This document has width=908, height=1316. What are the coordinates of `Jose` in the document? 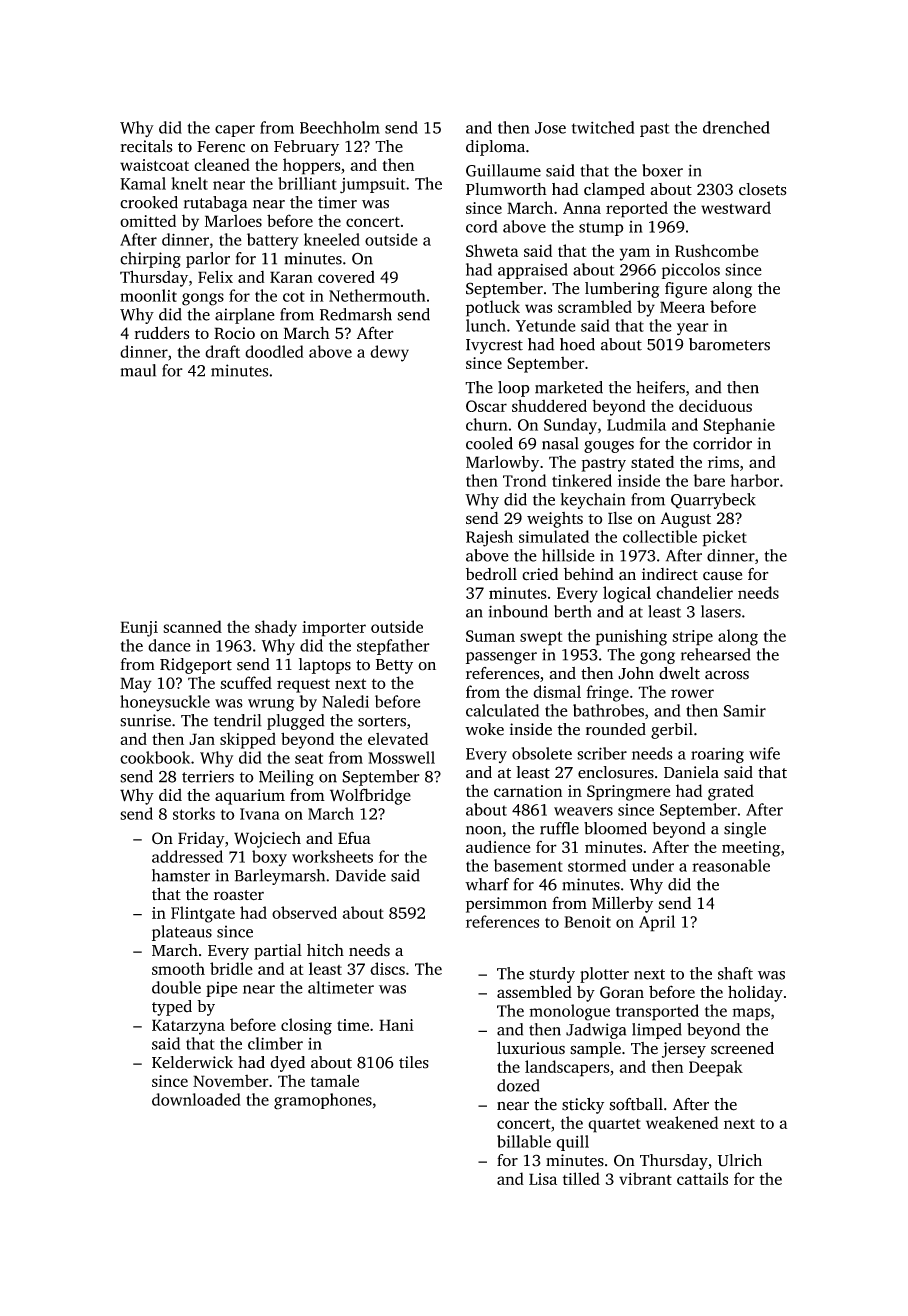 It's located at (550, 128).
